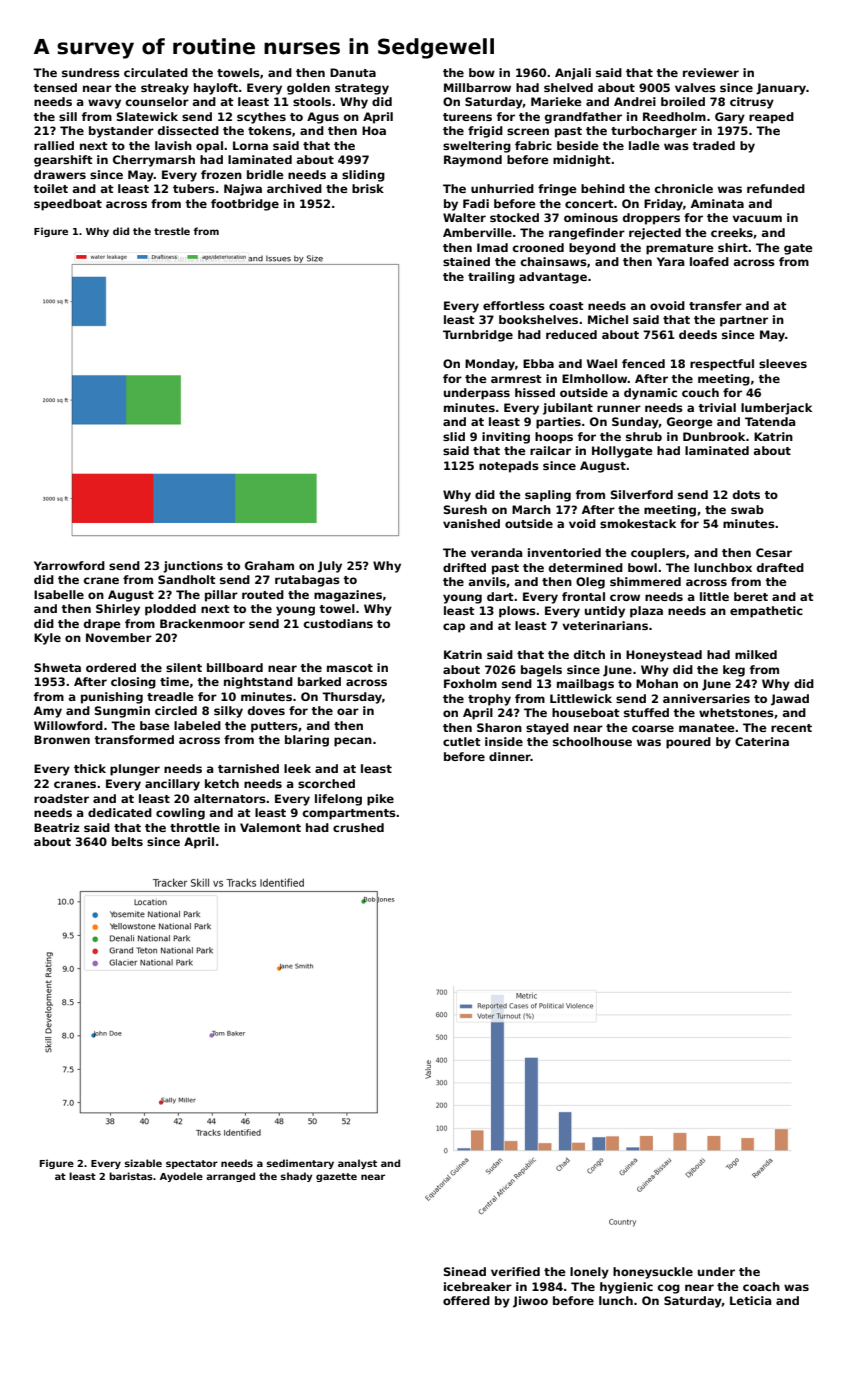 Image resolution: width=849 pixels, height=1400 pixels. What do you see at coordinates (131, 1176) in the screenshot?
I see `baristas` at bounding box center [131, 1176].
